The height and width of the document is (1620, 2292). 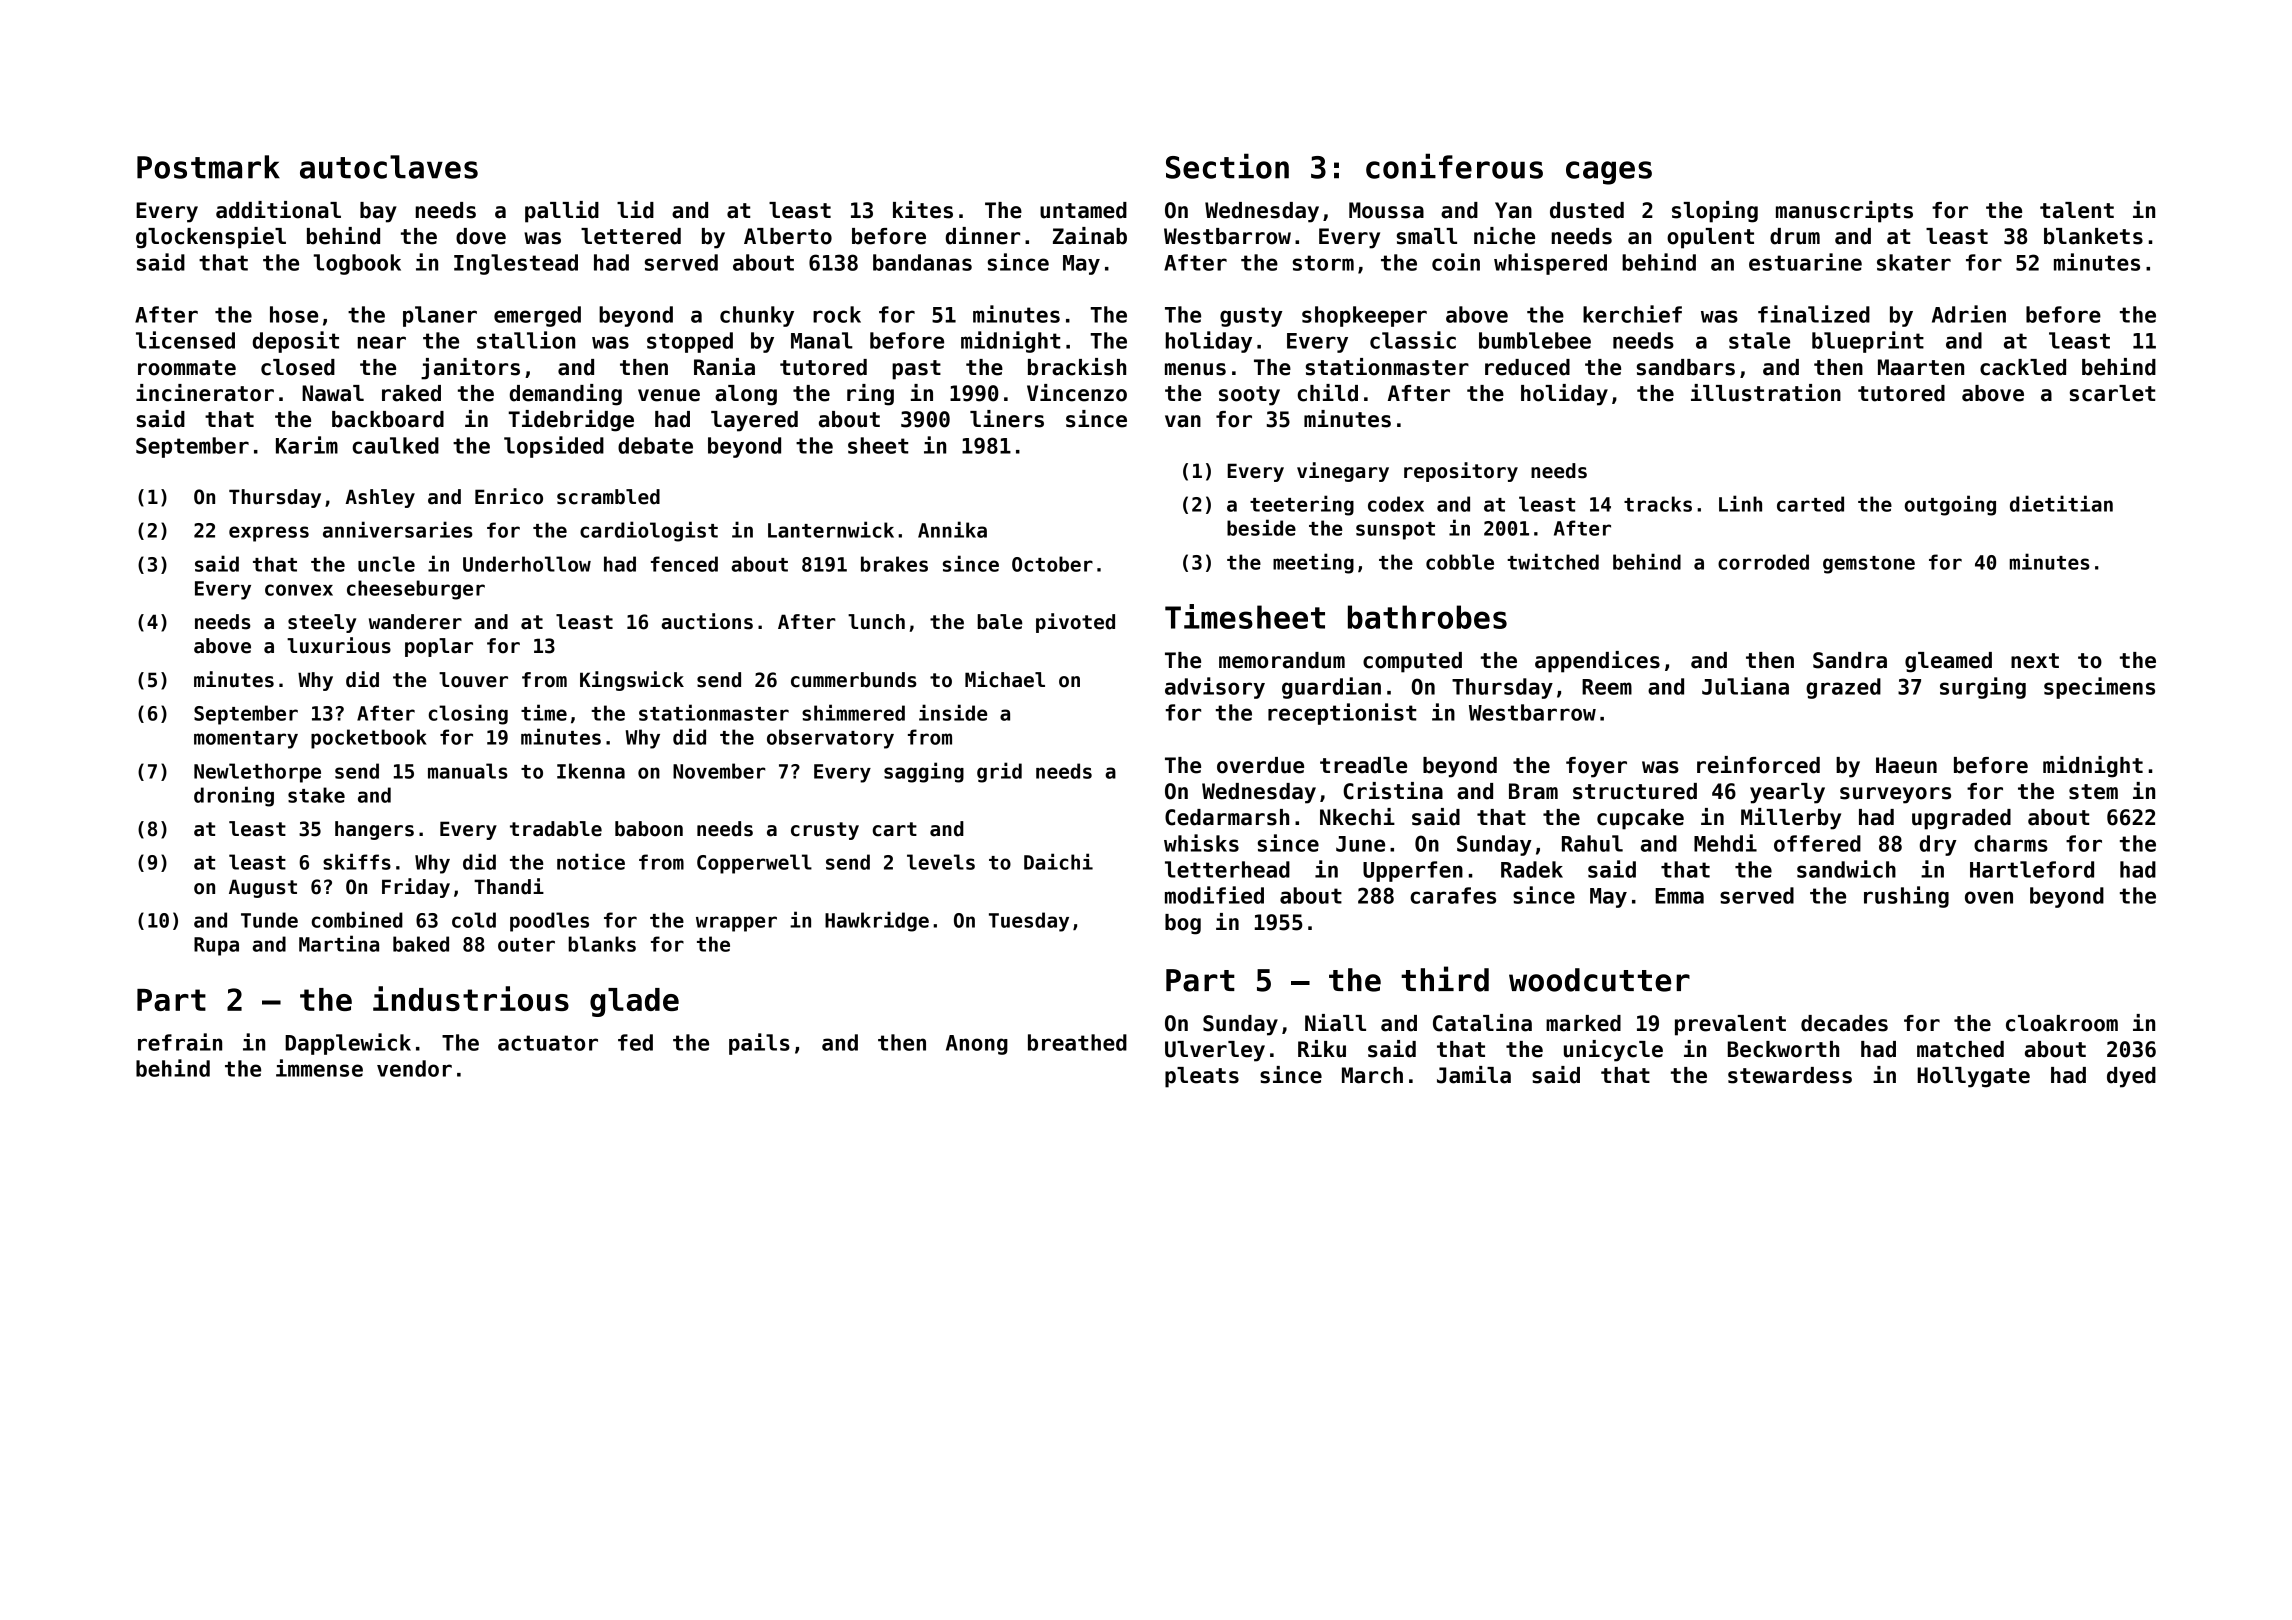 What do you see at coordinates (234, 796) in the document?
I see `droning` at bounding box center [234, 796].
